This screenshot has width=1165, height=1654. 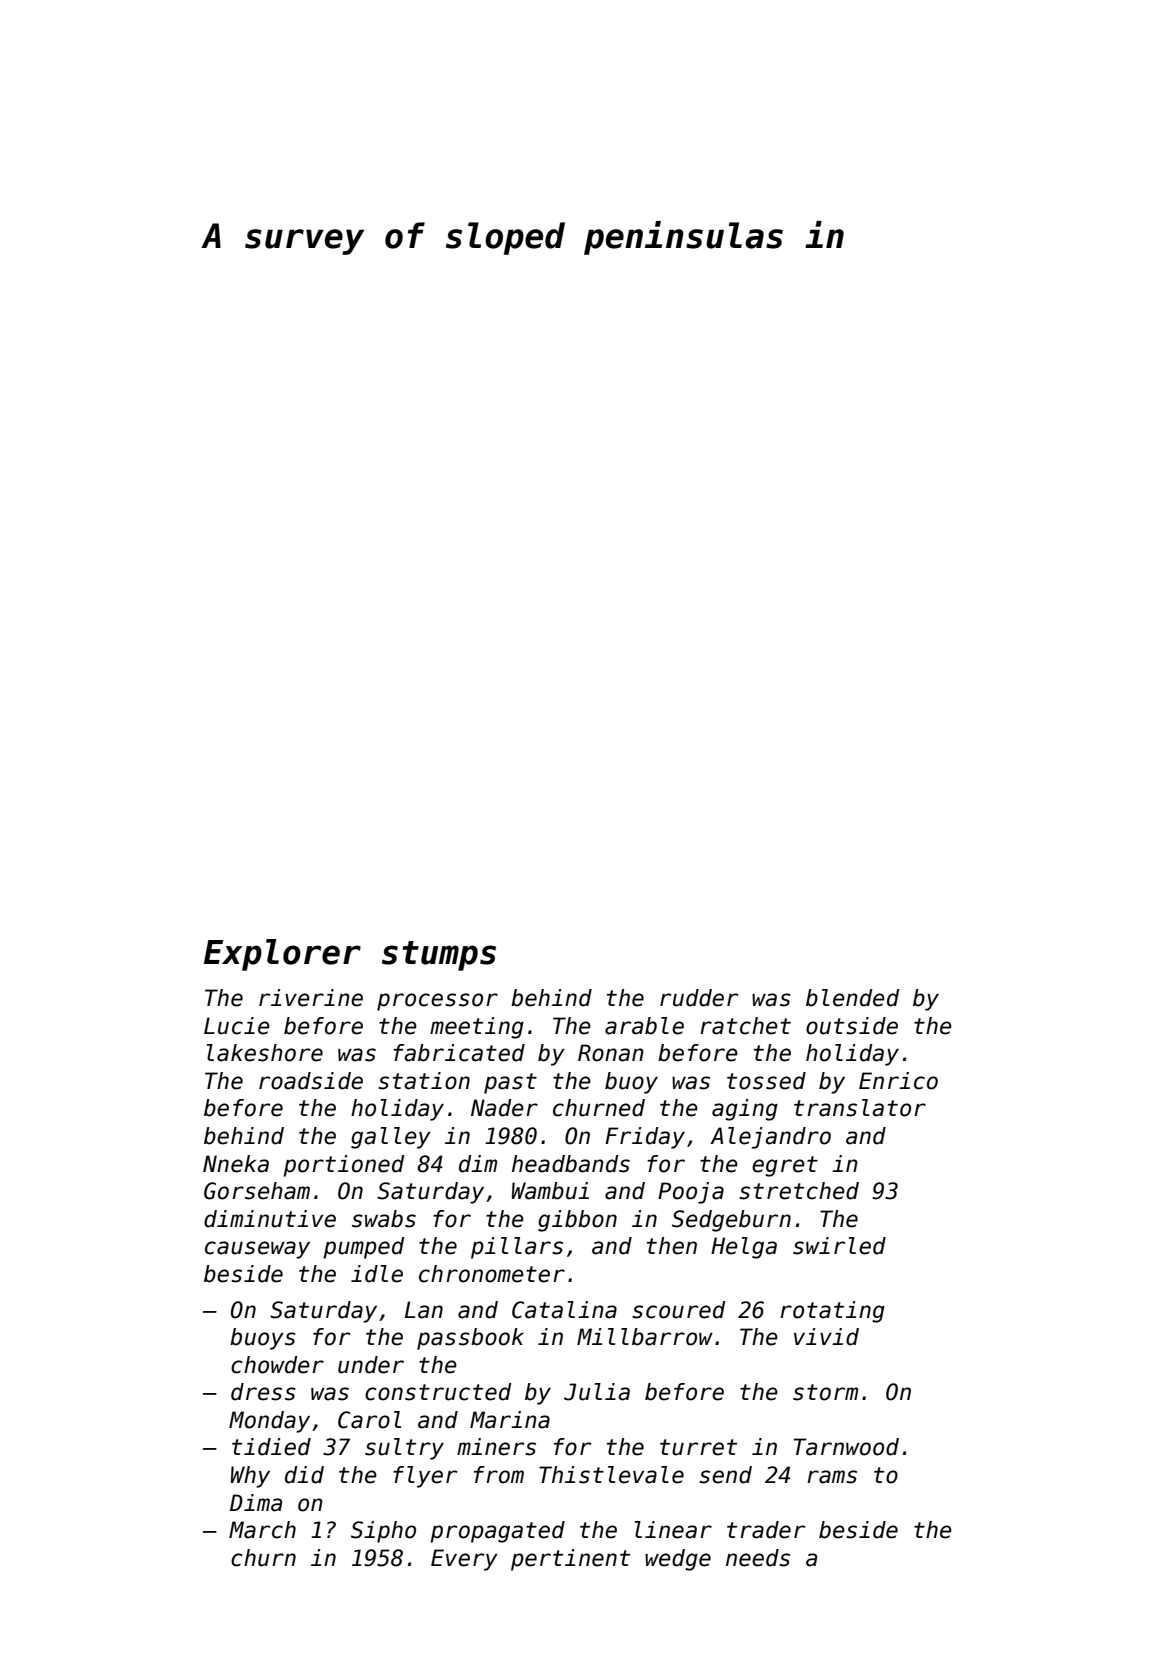 I want to click on Nneka, so click(x=236, y=1164).
